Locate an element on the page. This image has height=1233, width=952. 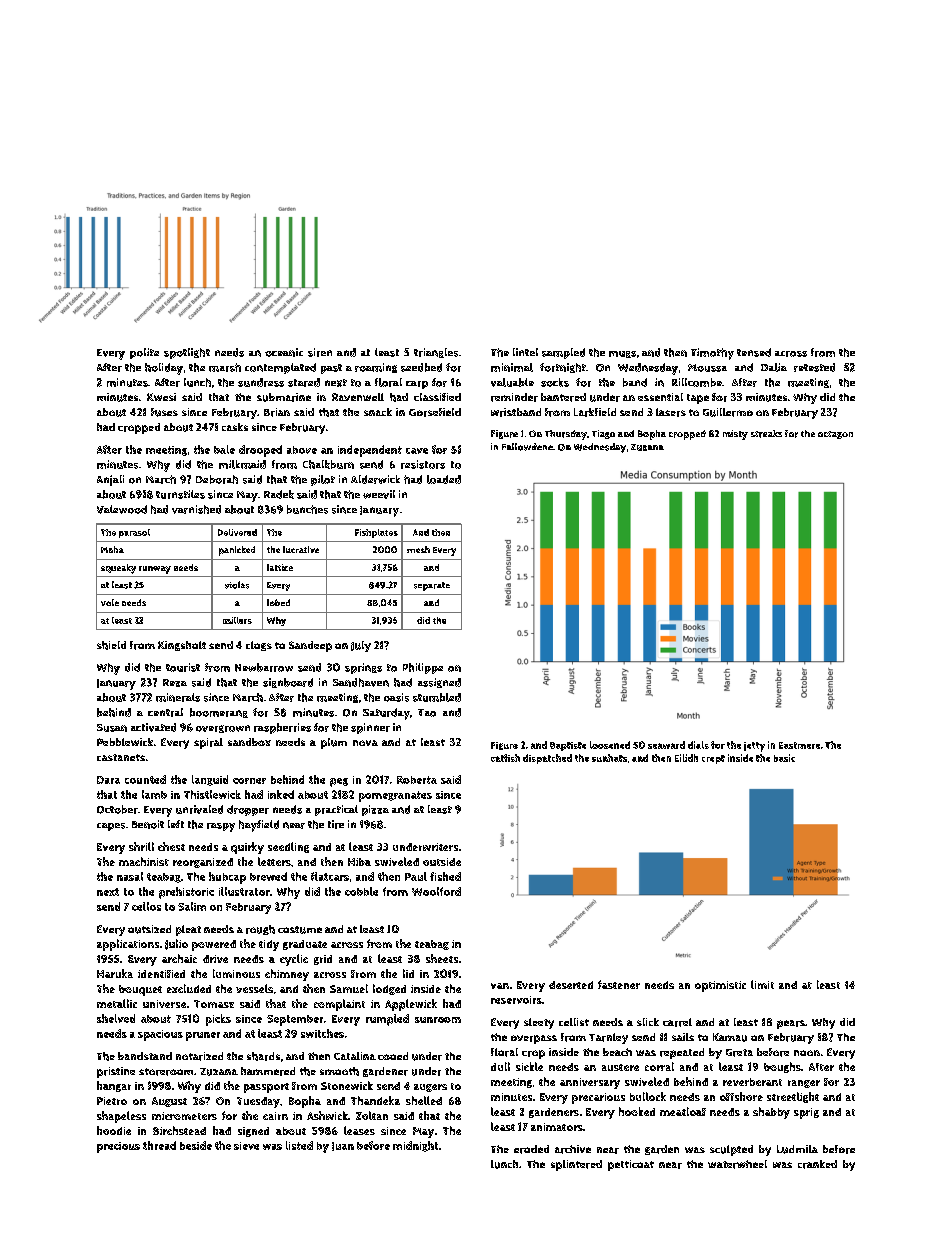
loaded is located at coordinates (444, 479).
